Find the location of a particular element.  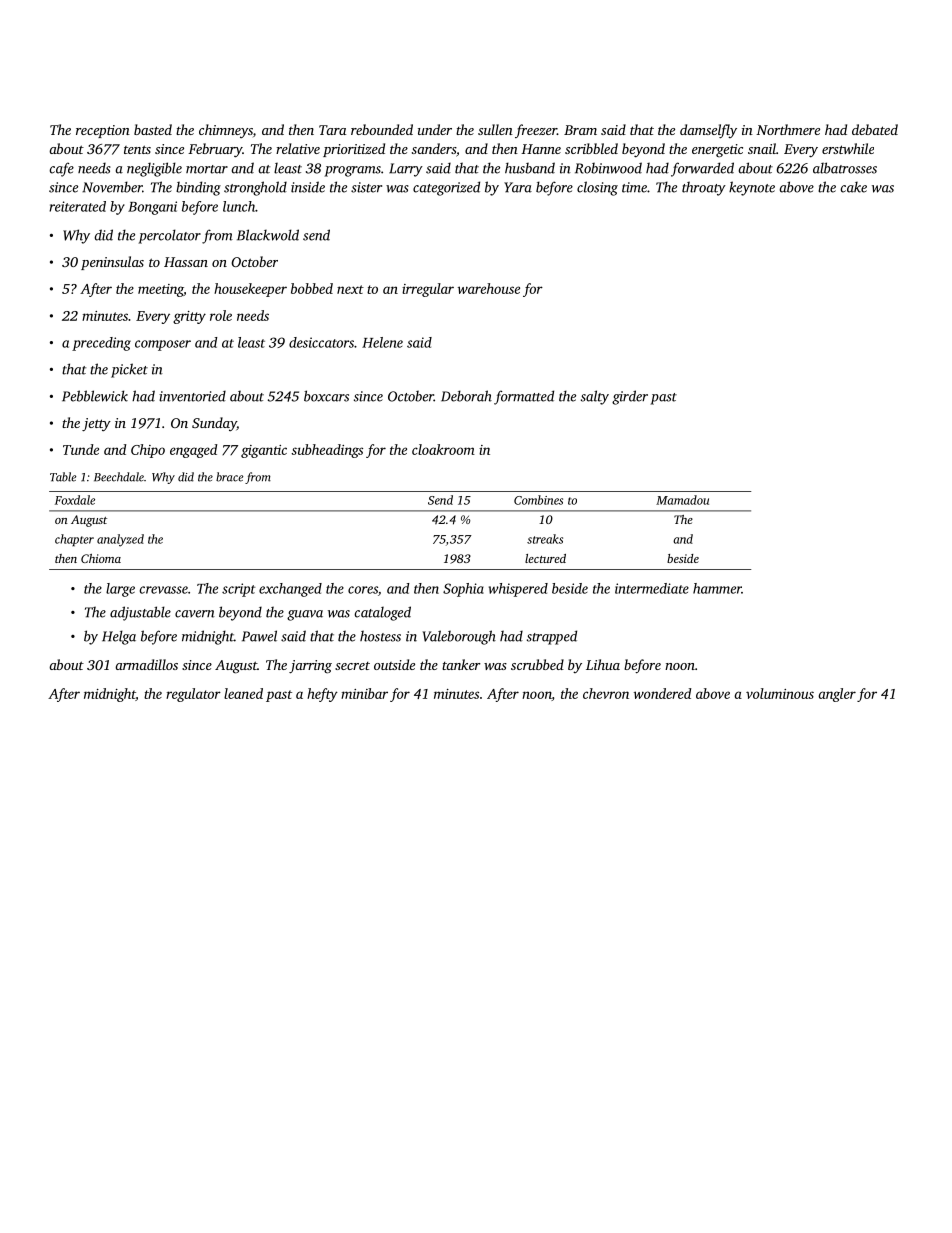

damselfly is located at coordinates (708, 131).
